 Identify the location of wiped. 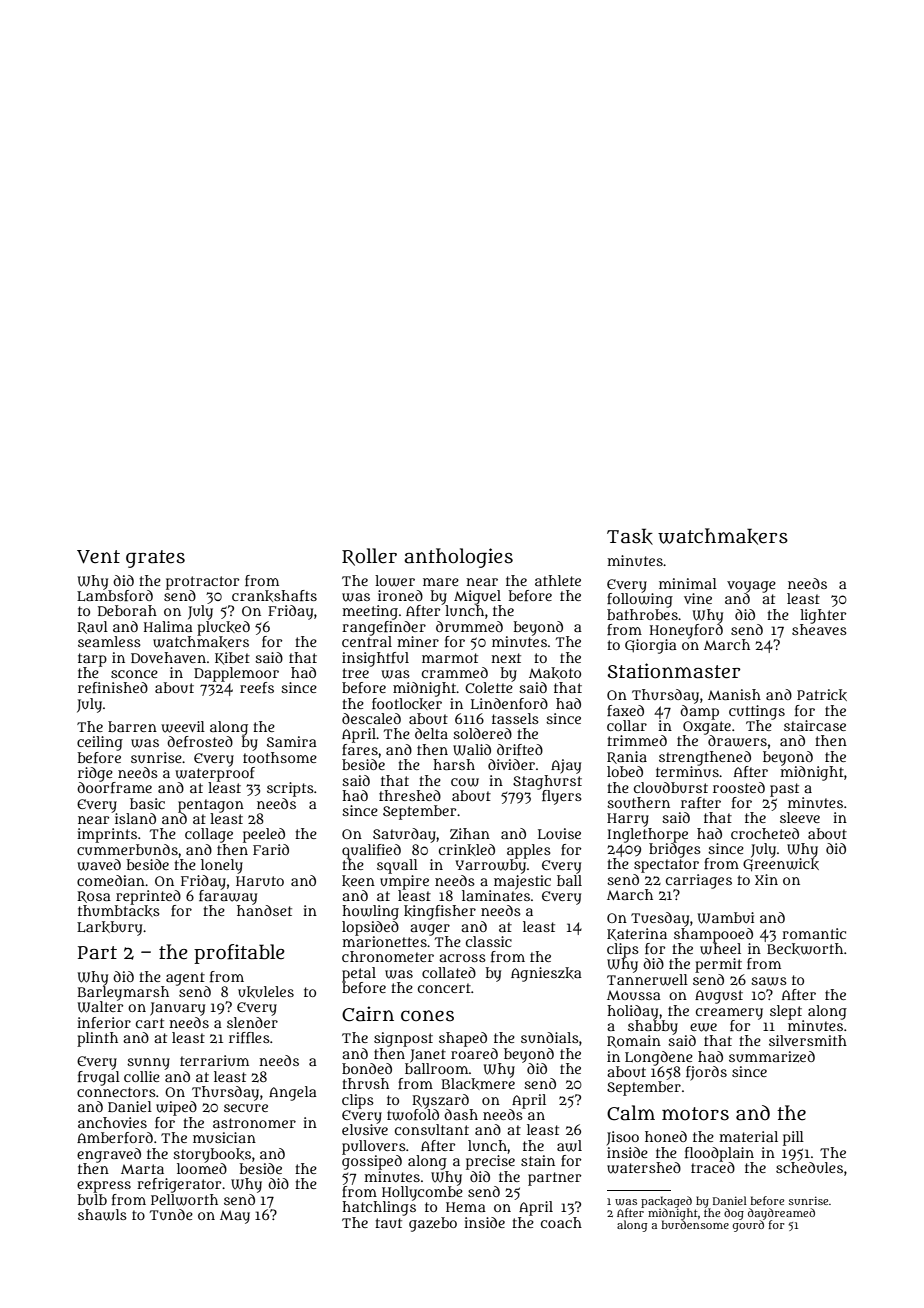
(176, 1108).
